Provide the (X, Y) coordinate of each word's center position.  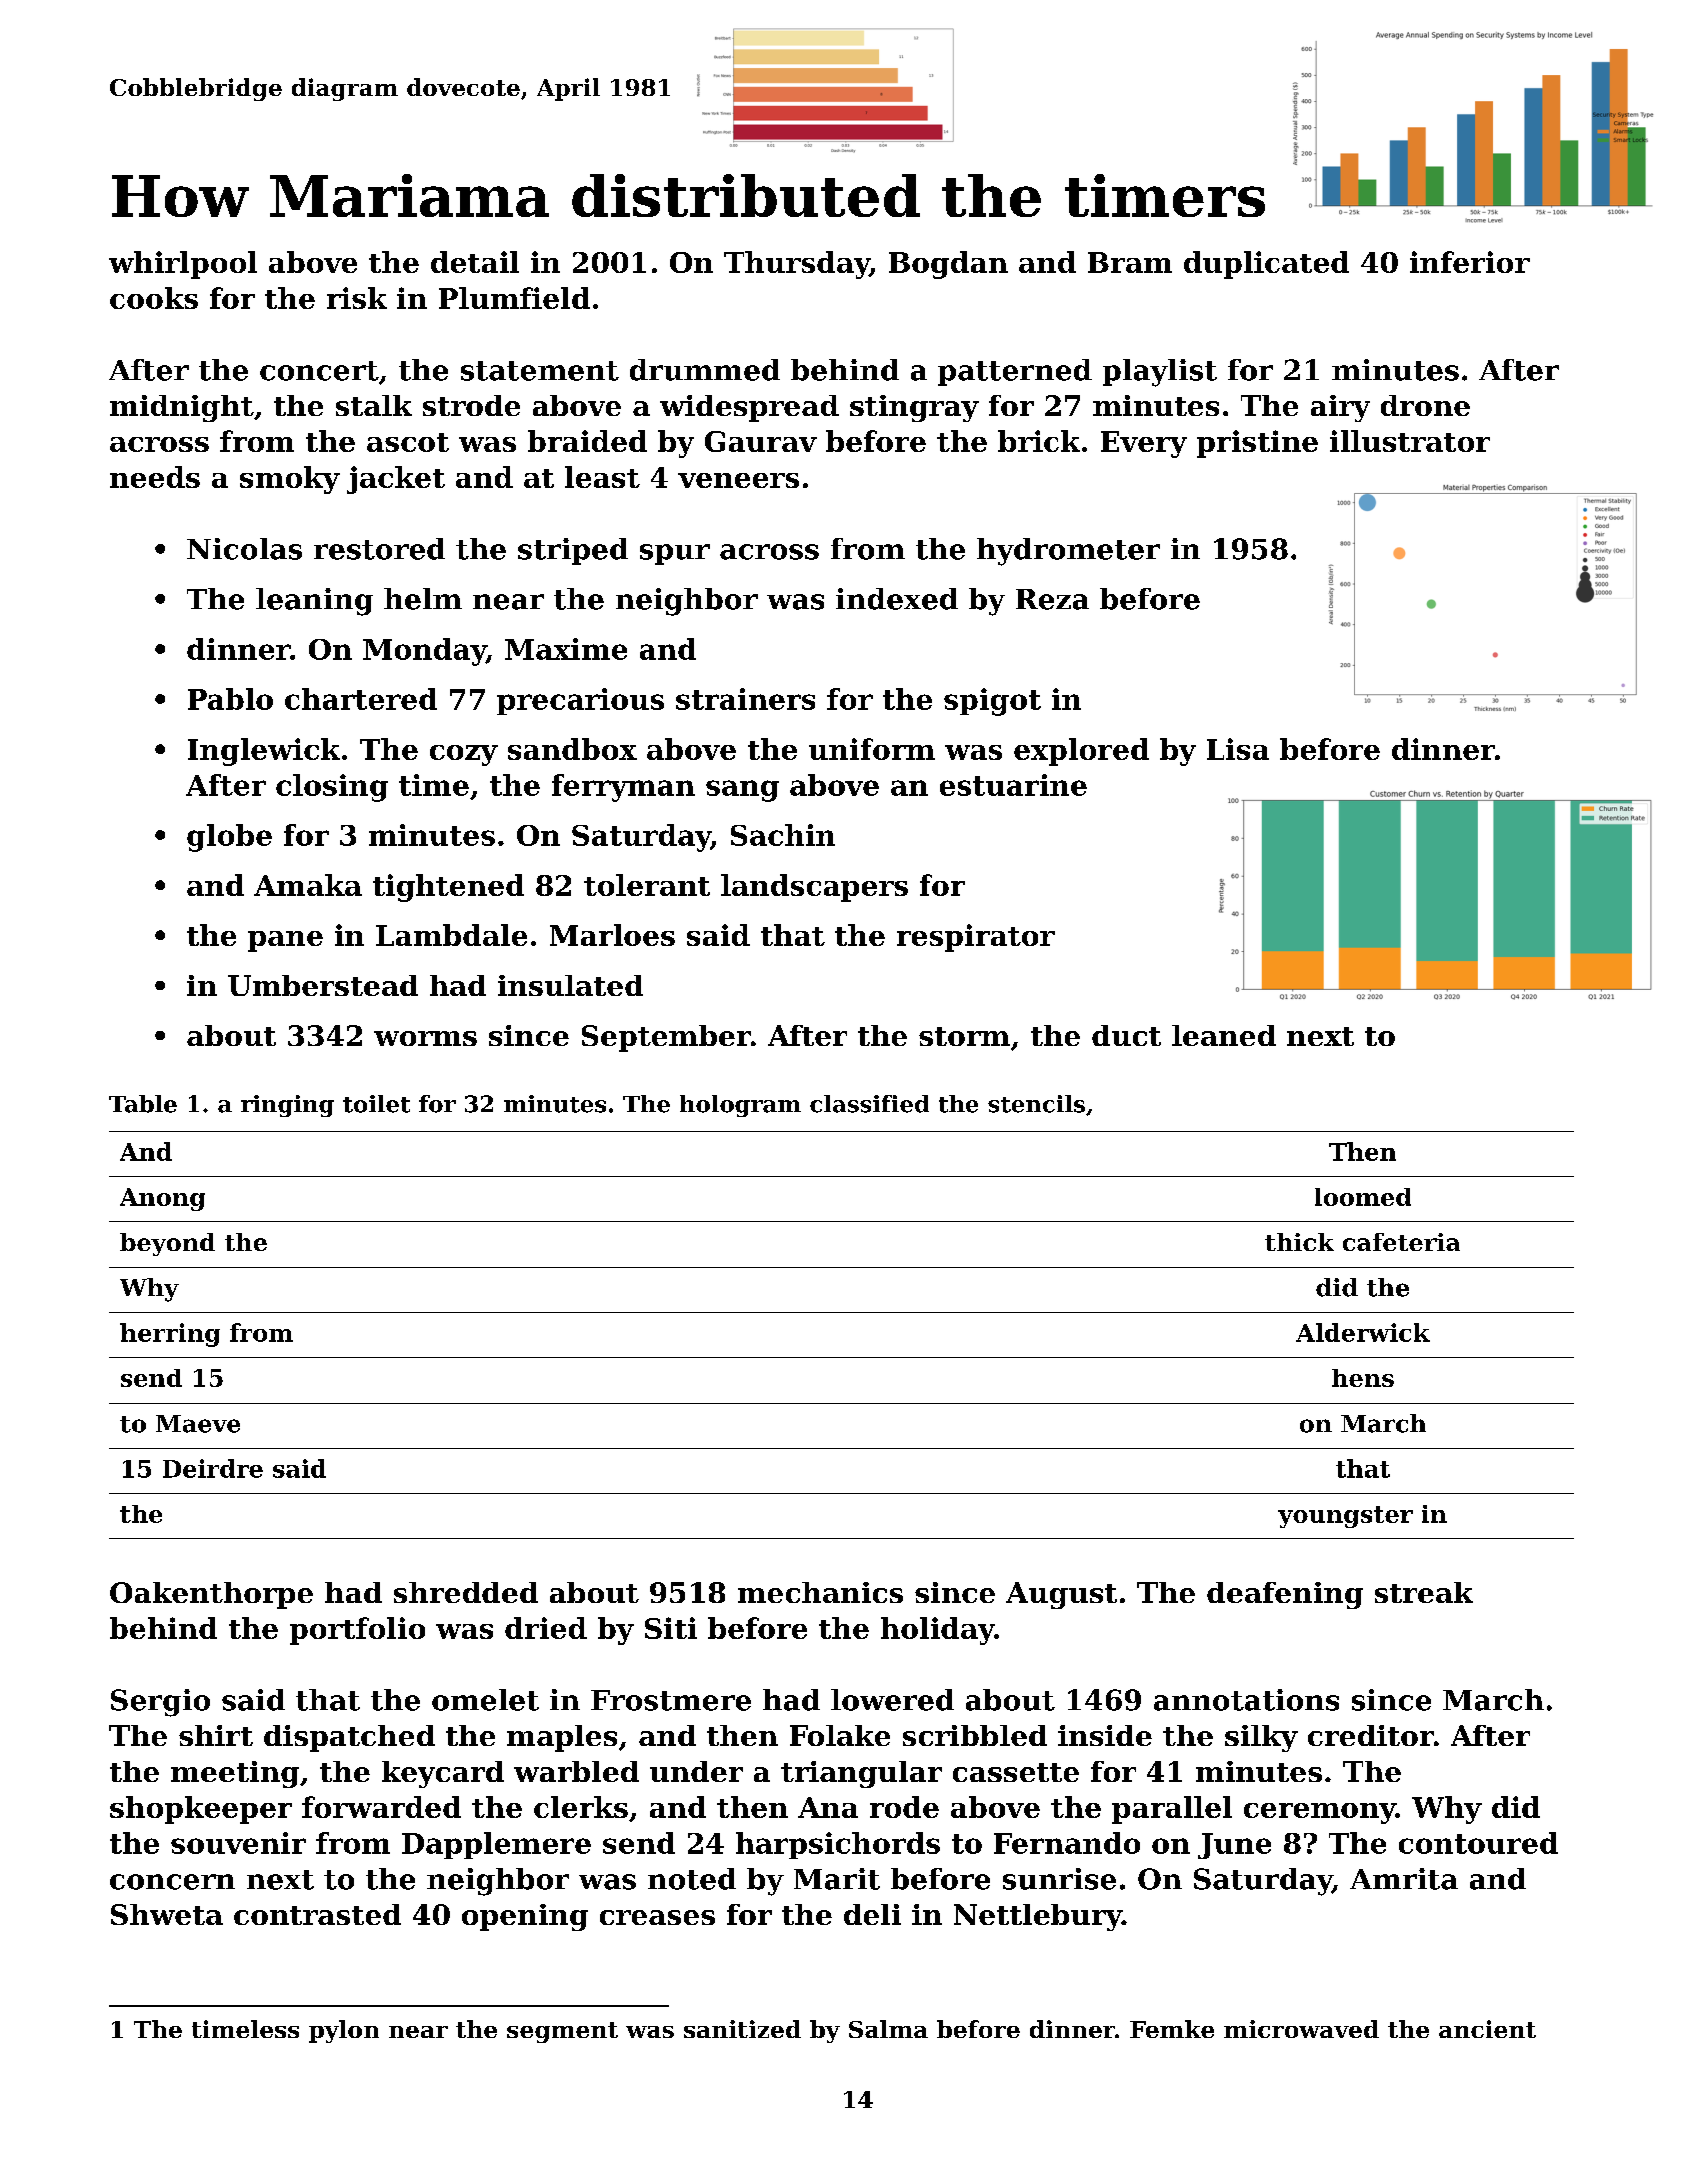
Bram (1130, 262)
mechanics (820, 1592)
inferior (1470, 262)
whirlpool (183, 265)
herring (170, 1335)
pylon (344, 2031)
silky (1261, 1738)
